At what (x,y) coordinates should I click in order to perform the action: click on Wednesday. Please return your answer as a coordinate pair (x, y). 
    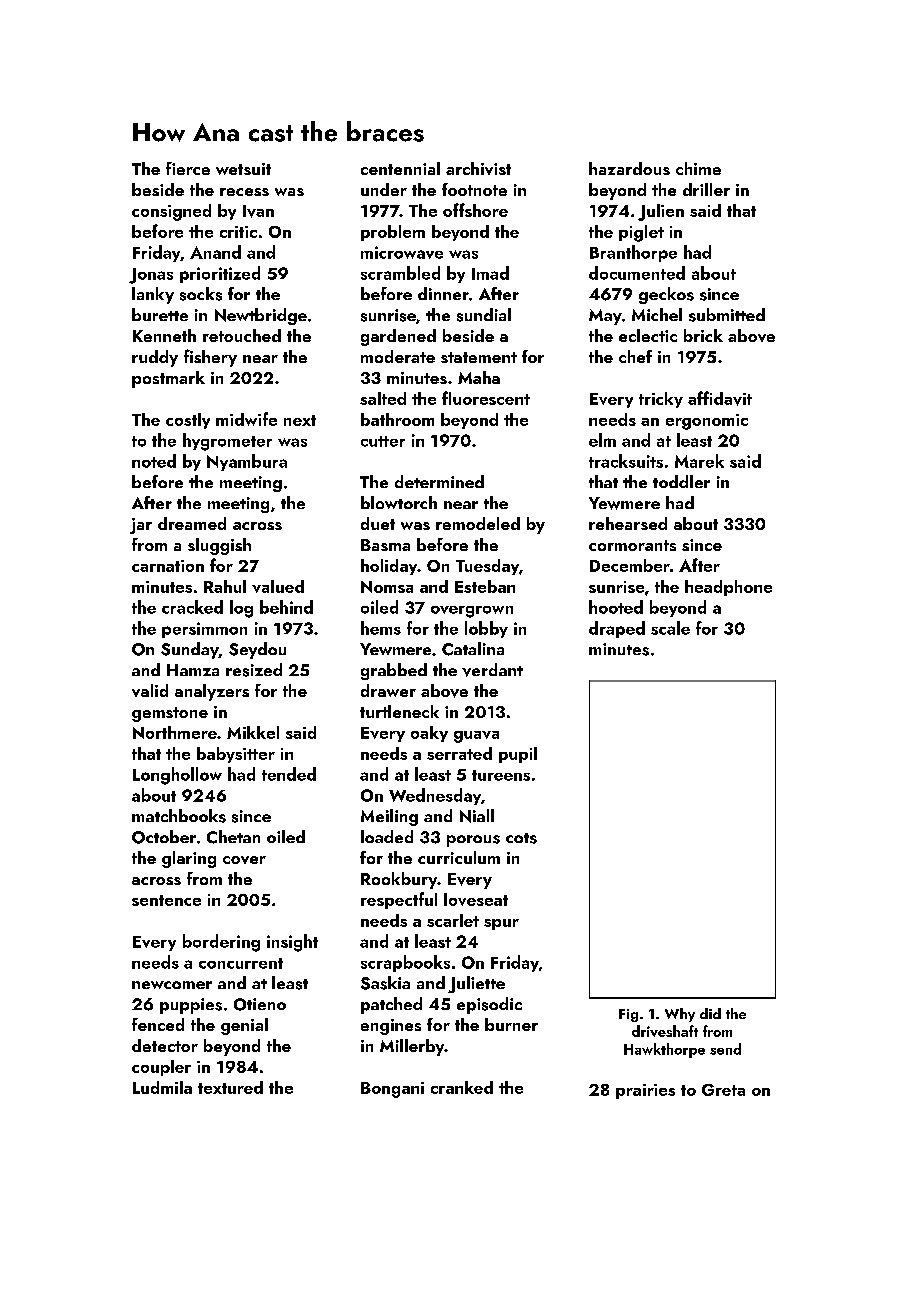
    Looking at the image, I should click on (435, 796).
